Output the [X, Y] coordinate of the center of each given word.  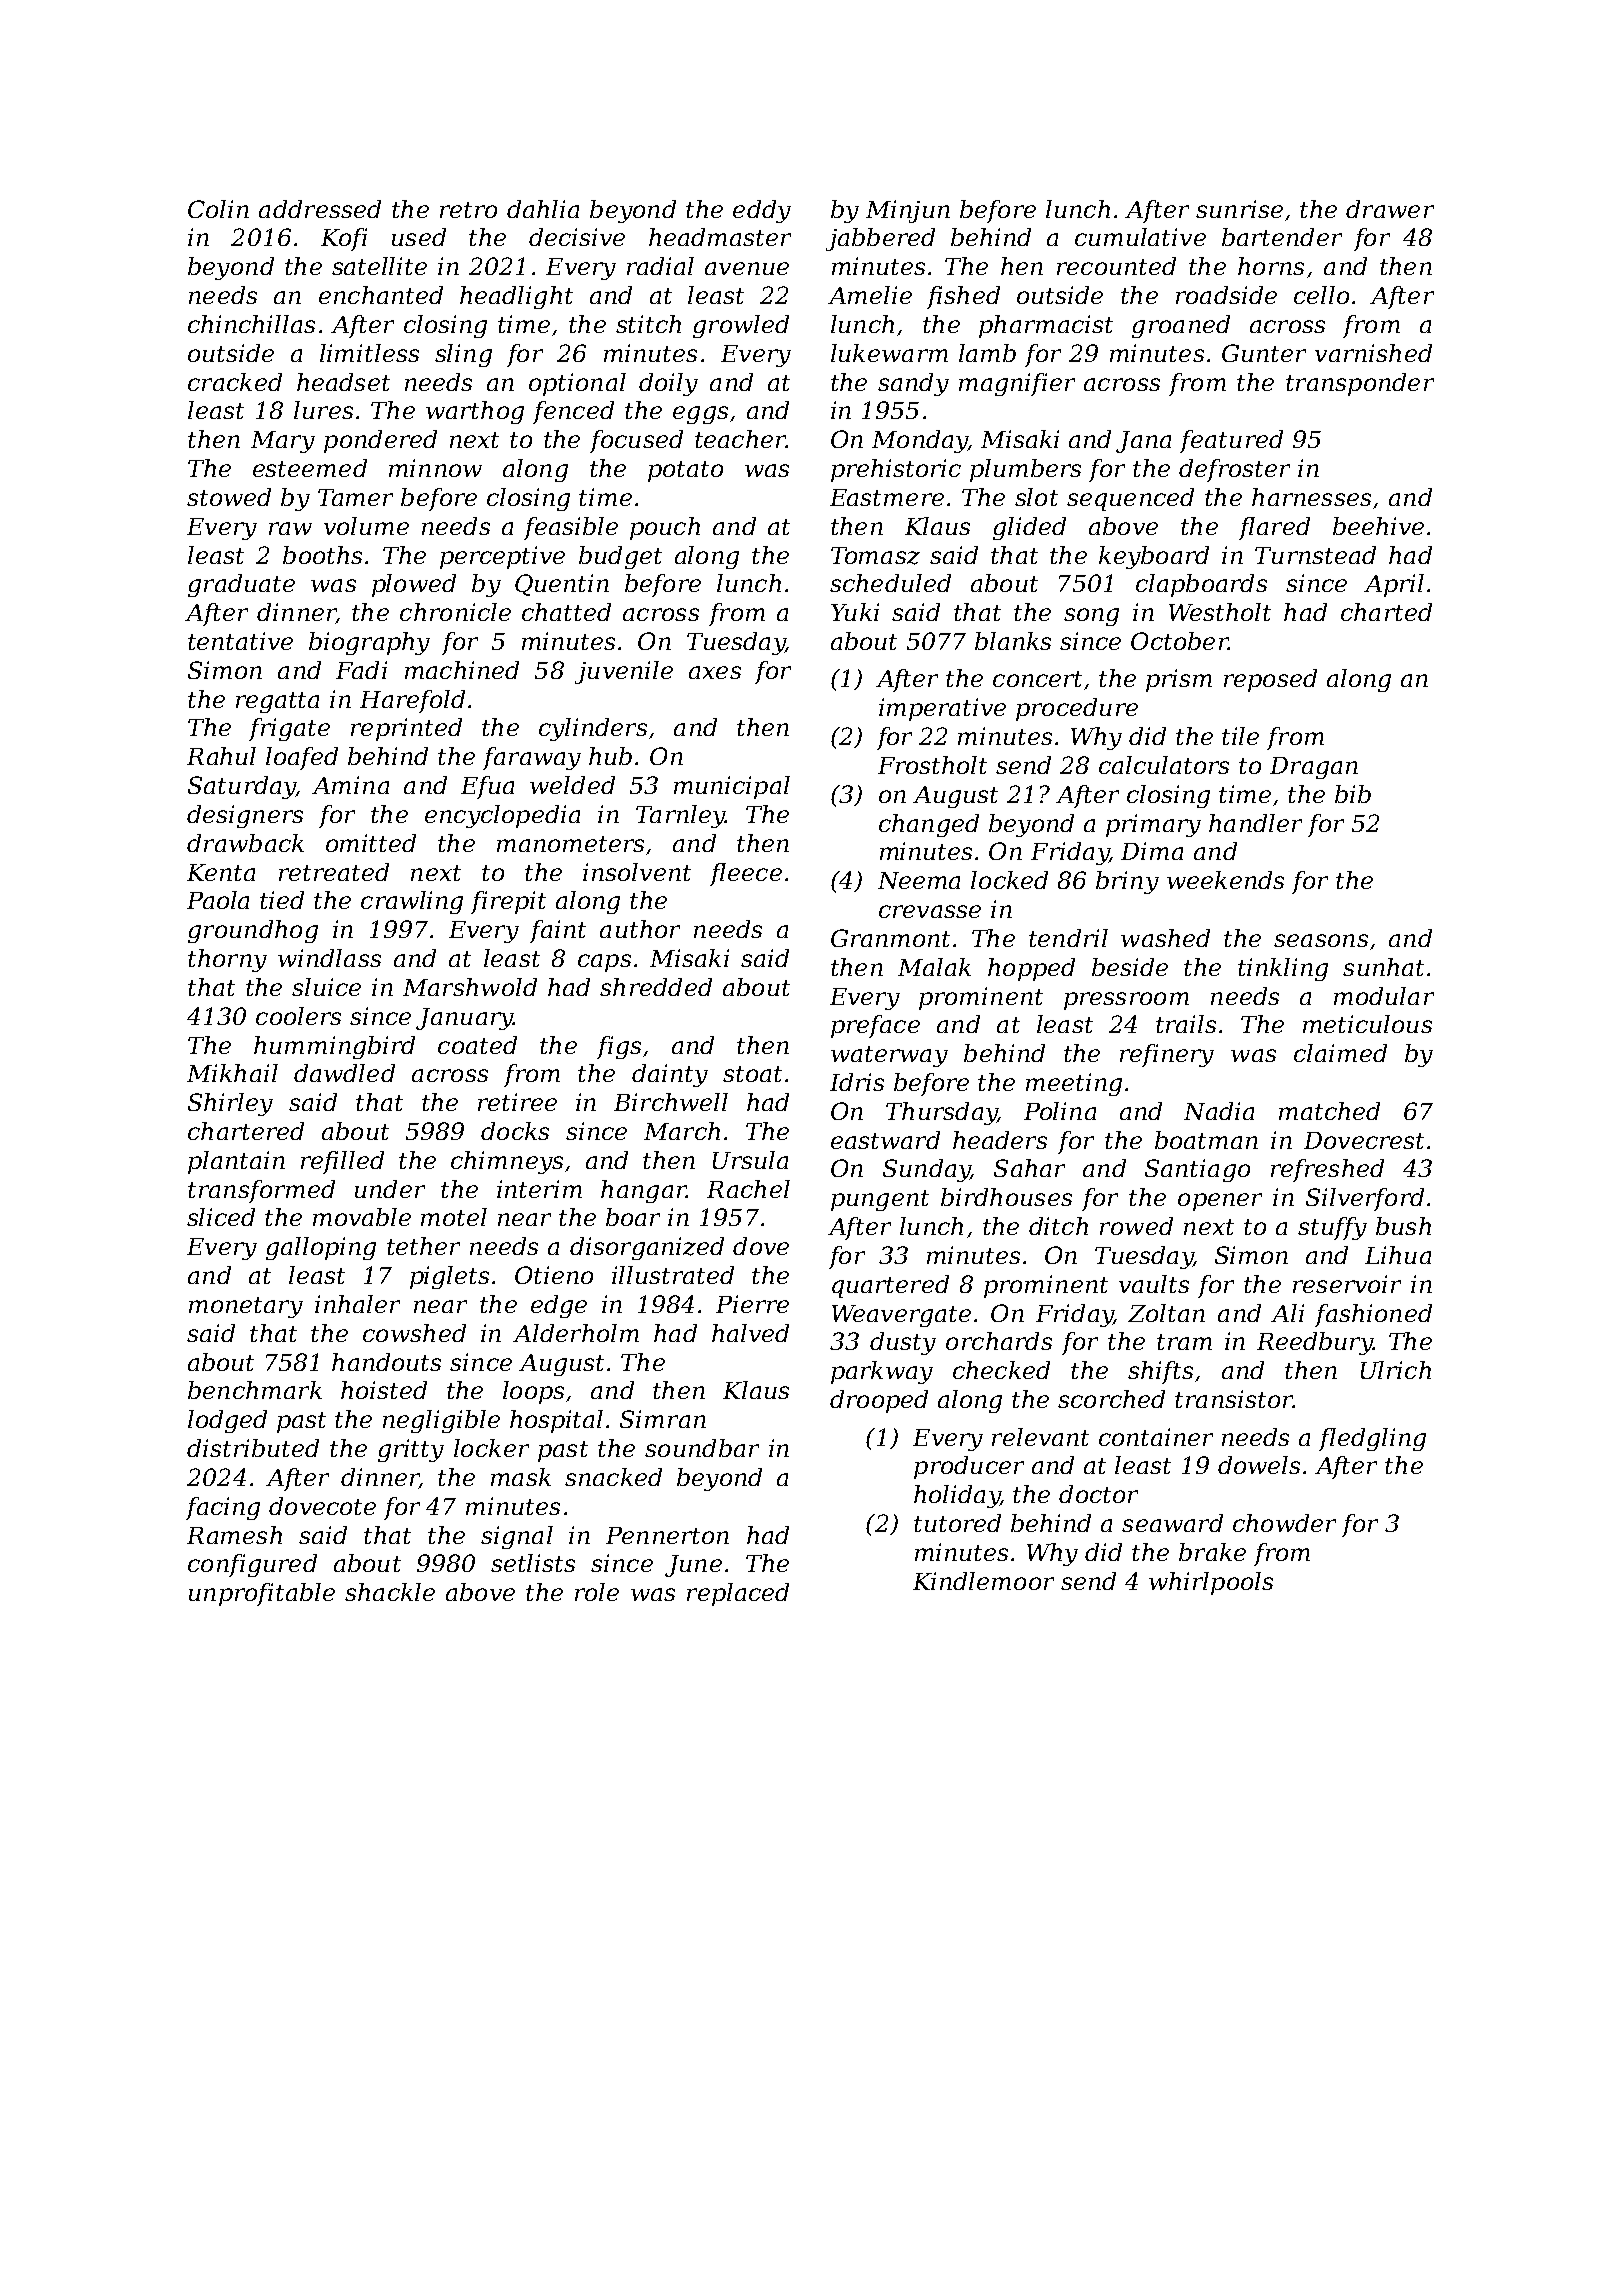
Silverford [1365, 1199]
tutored [957, 1523]
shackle [390, 1592]
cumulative [1140, 237]
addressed [320, 209]
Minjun [908, 211]
